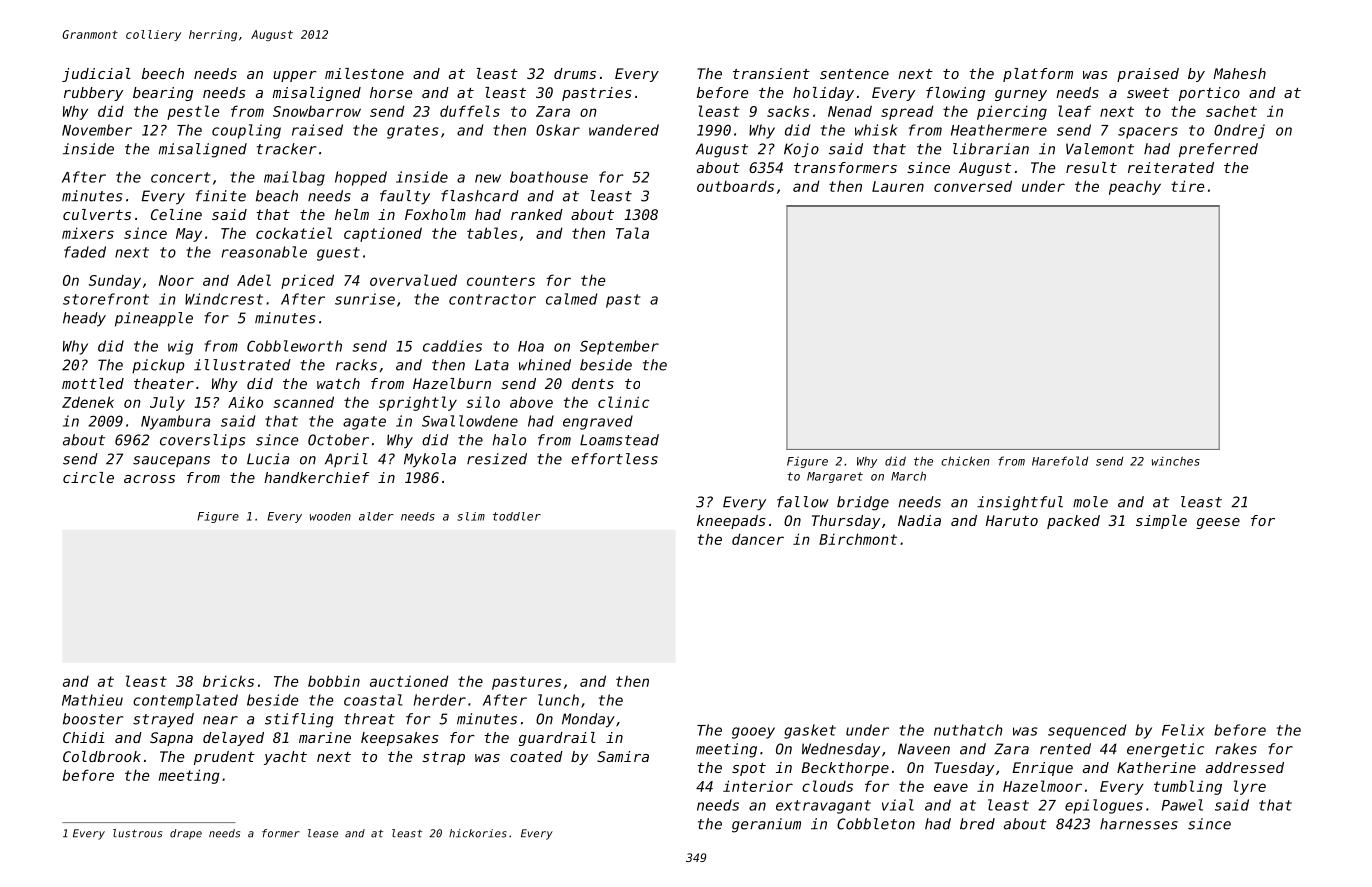 This screenshot has height=887, width=1372. Describe the element at coordinates (346, 460) in the screenshot. I see `April` at that location.
